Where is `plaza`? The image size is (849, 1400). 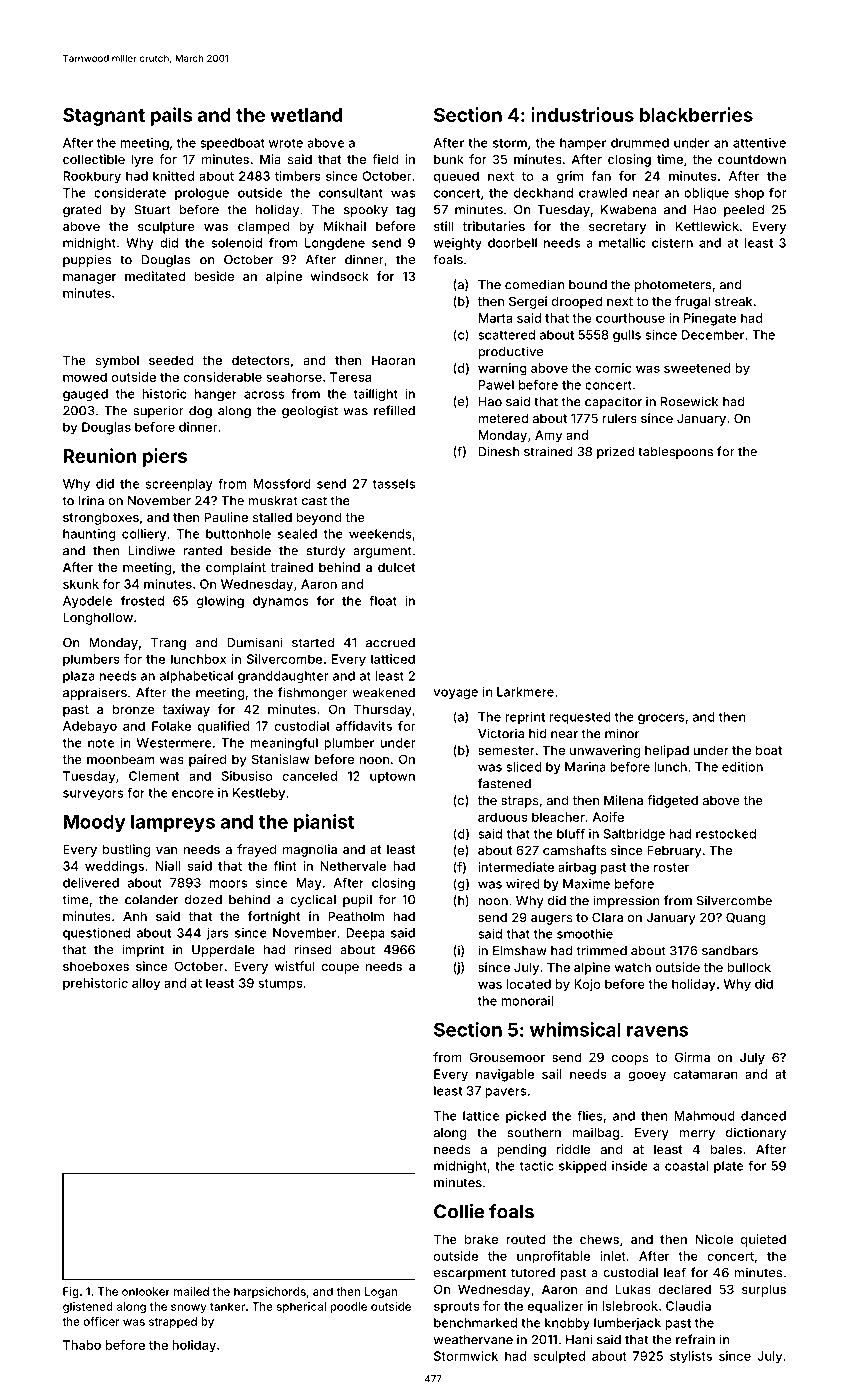 plaza is located at coordinates (79, 677).
